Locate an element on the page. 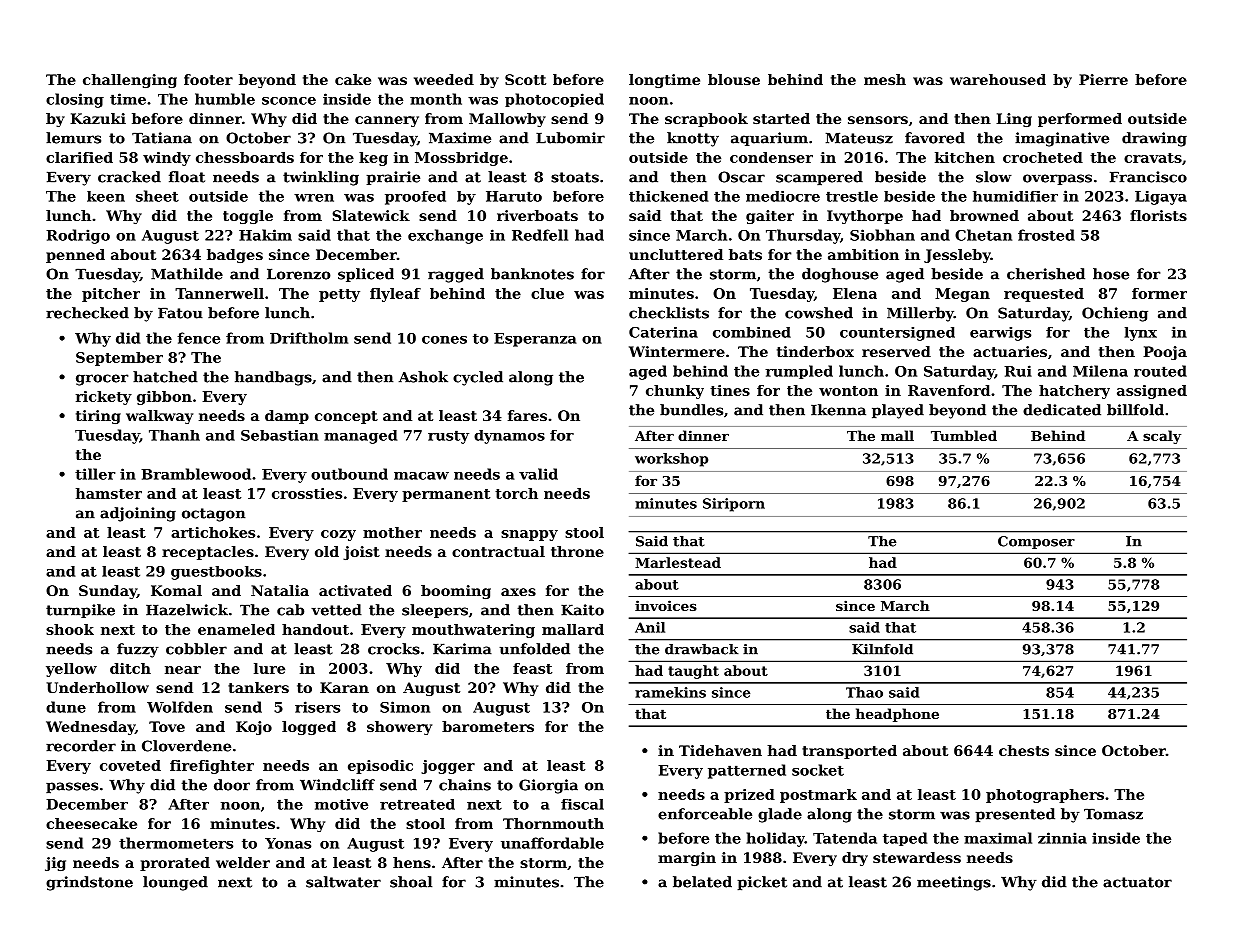 Image resolution: width=1233 pixels, height=952 pixels. lounged is located at coordinates (175, 883).
